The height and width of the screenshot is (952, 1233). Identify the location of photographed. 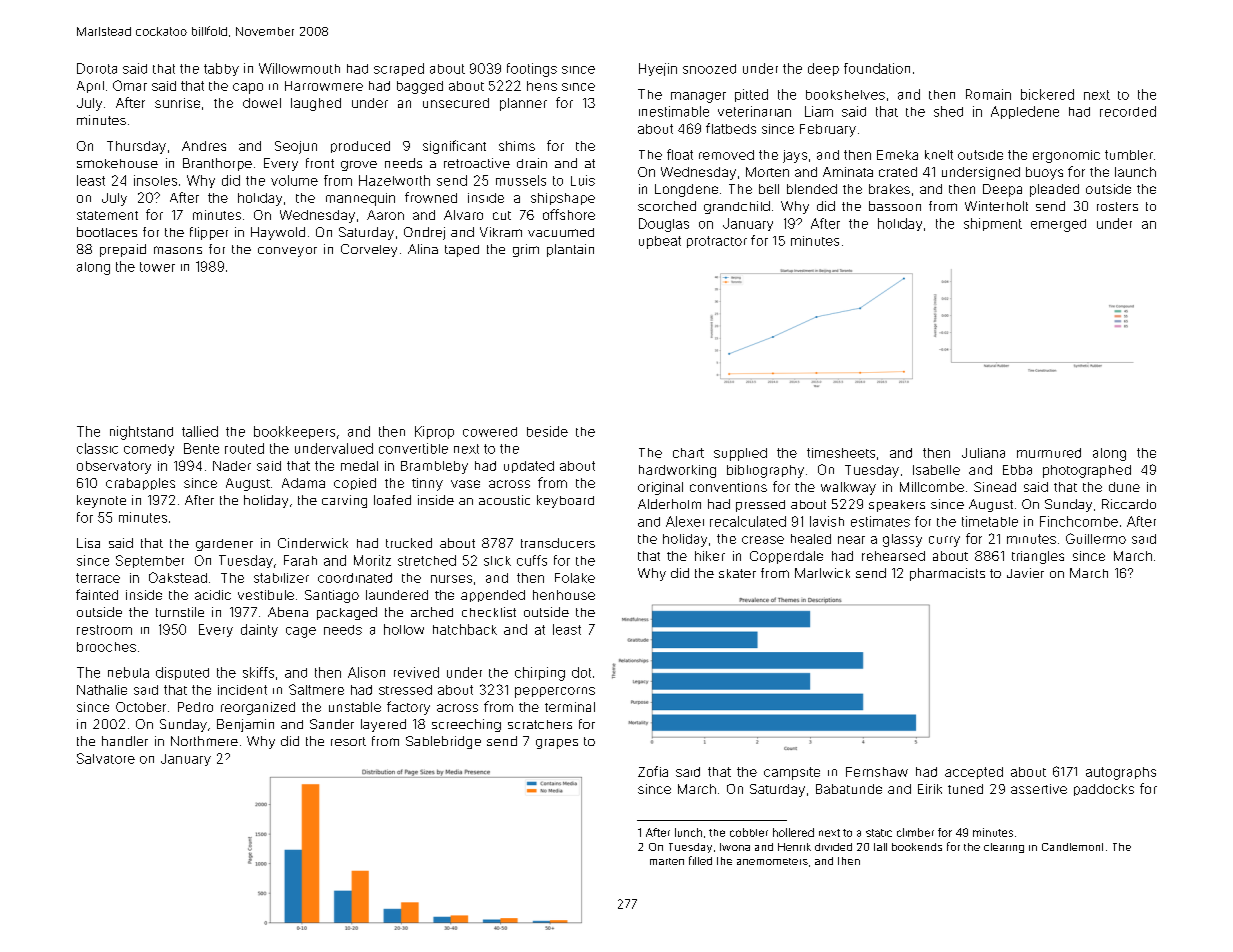
(1087, 471).
